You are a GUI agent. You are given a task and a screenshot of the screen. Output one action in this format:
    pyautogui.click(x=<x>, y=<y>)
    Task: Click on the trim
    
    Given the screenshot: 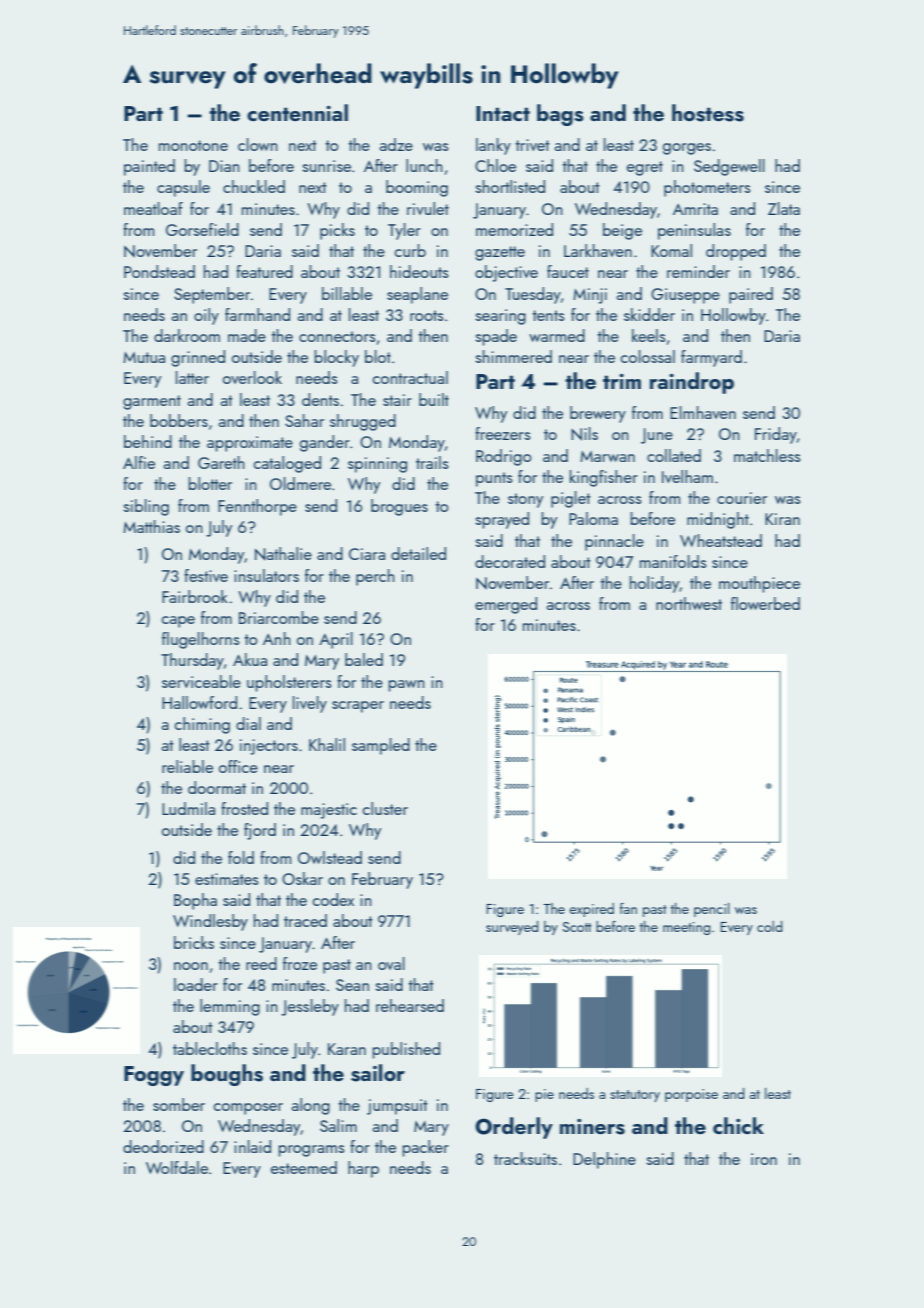 What is the action you would take?
    pyautogui.click(x=622, y=381)
